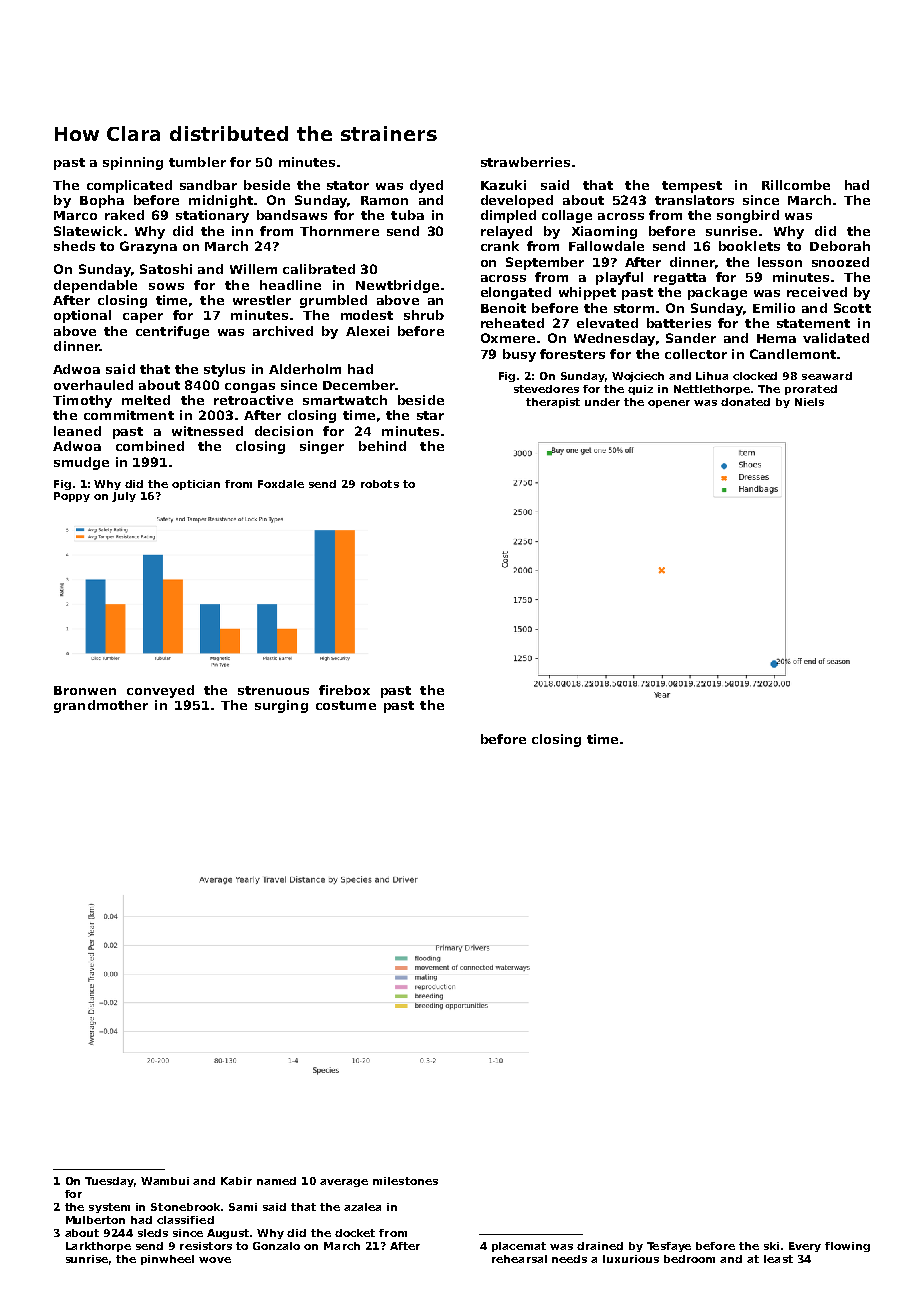 This image has height=1308, width=924. What do you see at coordinates (98, 1247) in the image?
I see `Larkthorpe` at bounding box center [98, 1247].
